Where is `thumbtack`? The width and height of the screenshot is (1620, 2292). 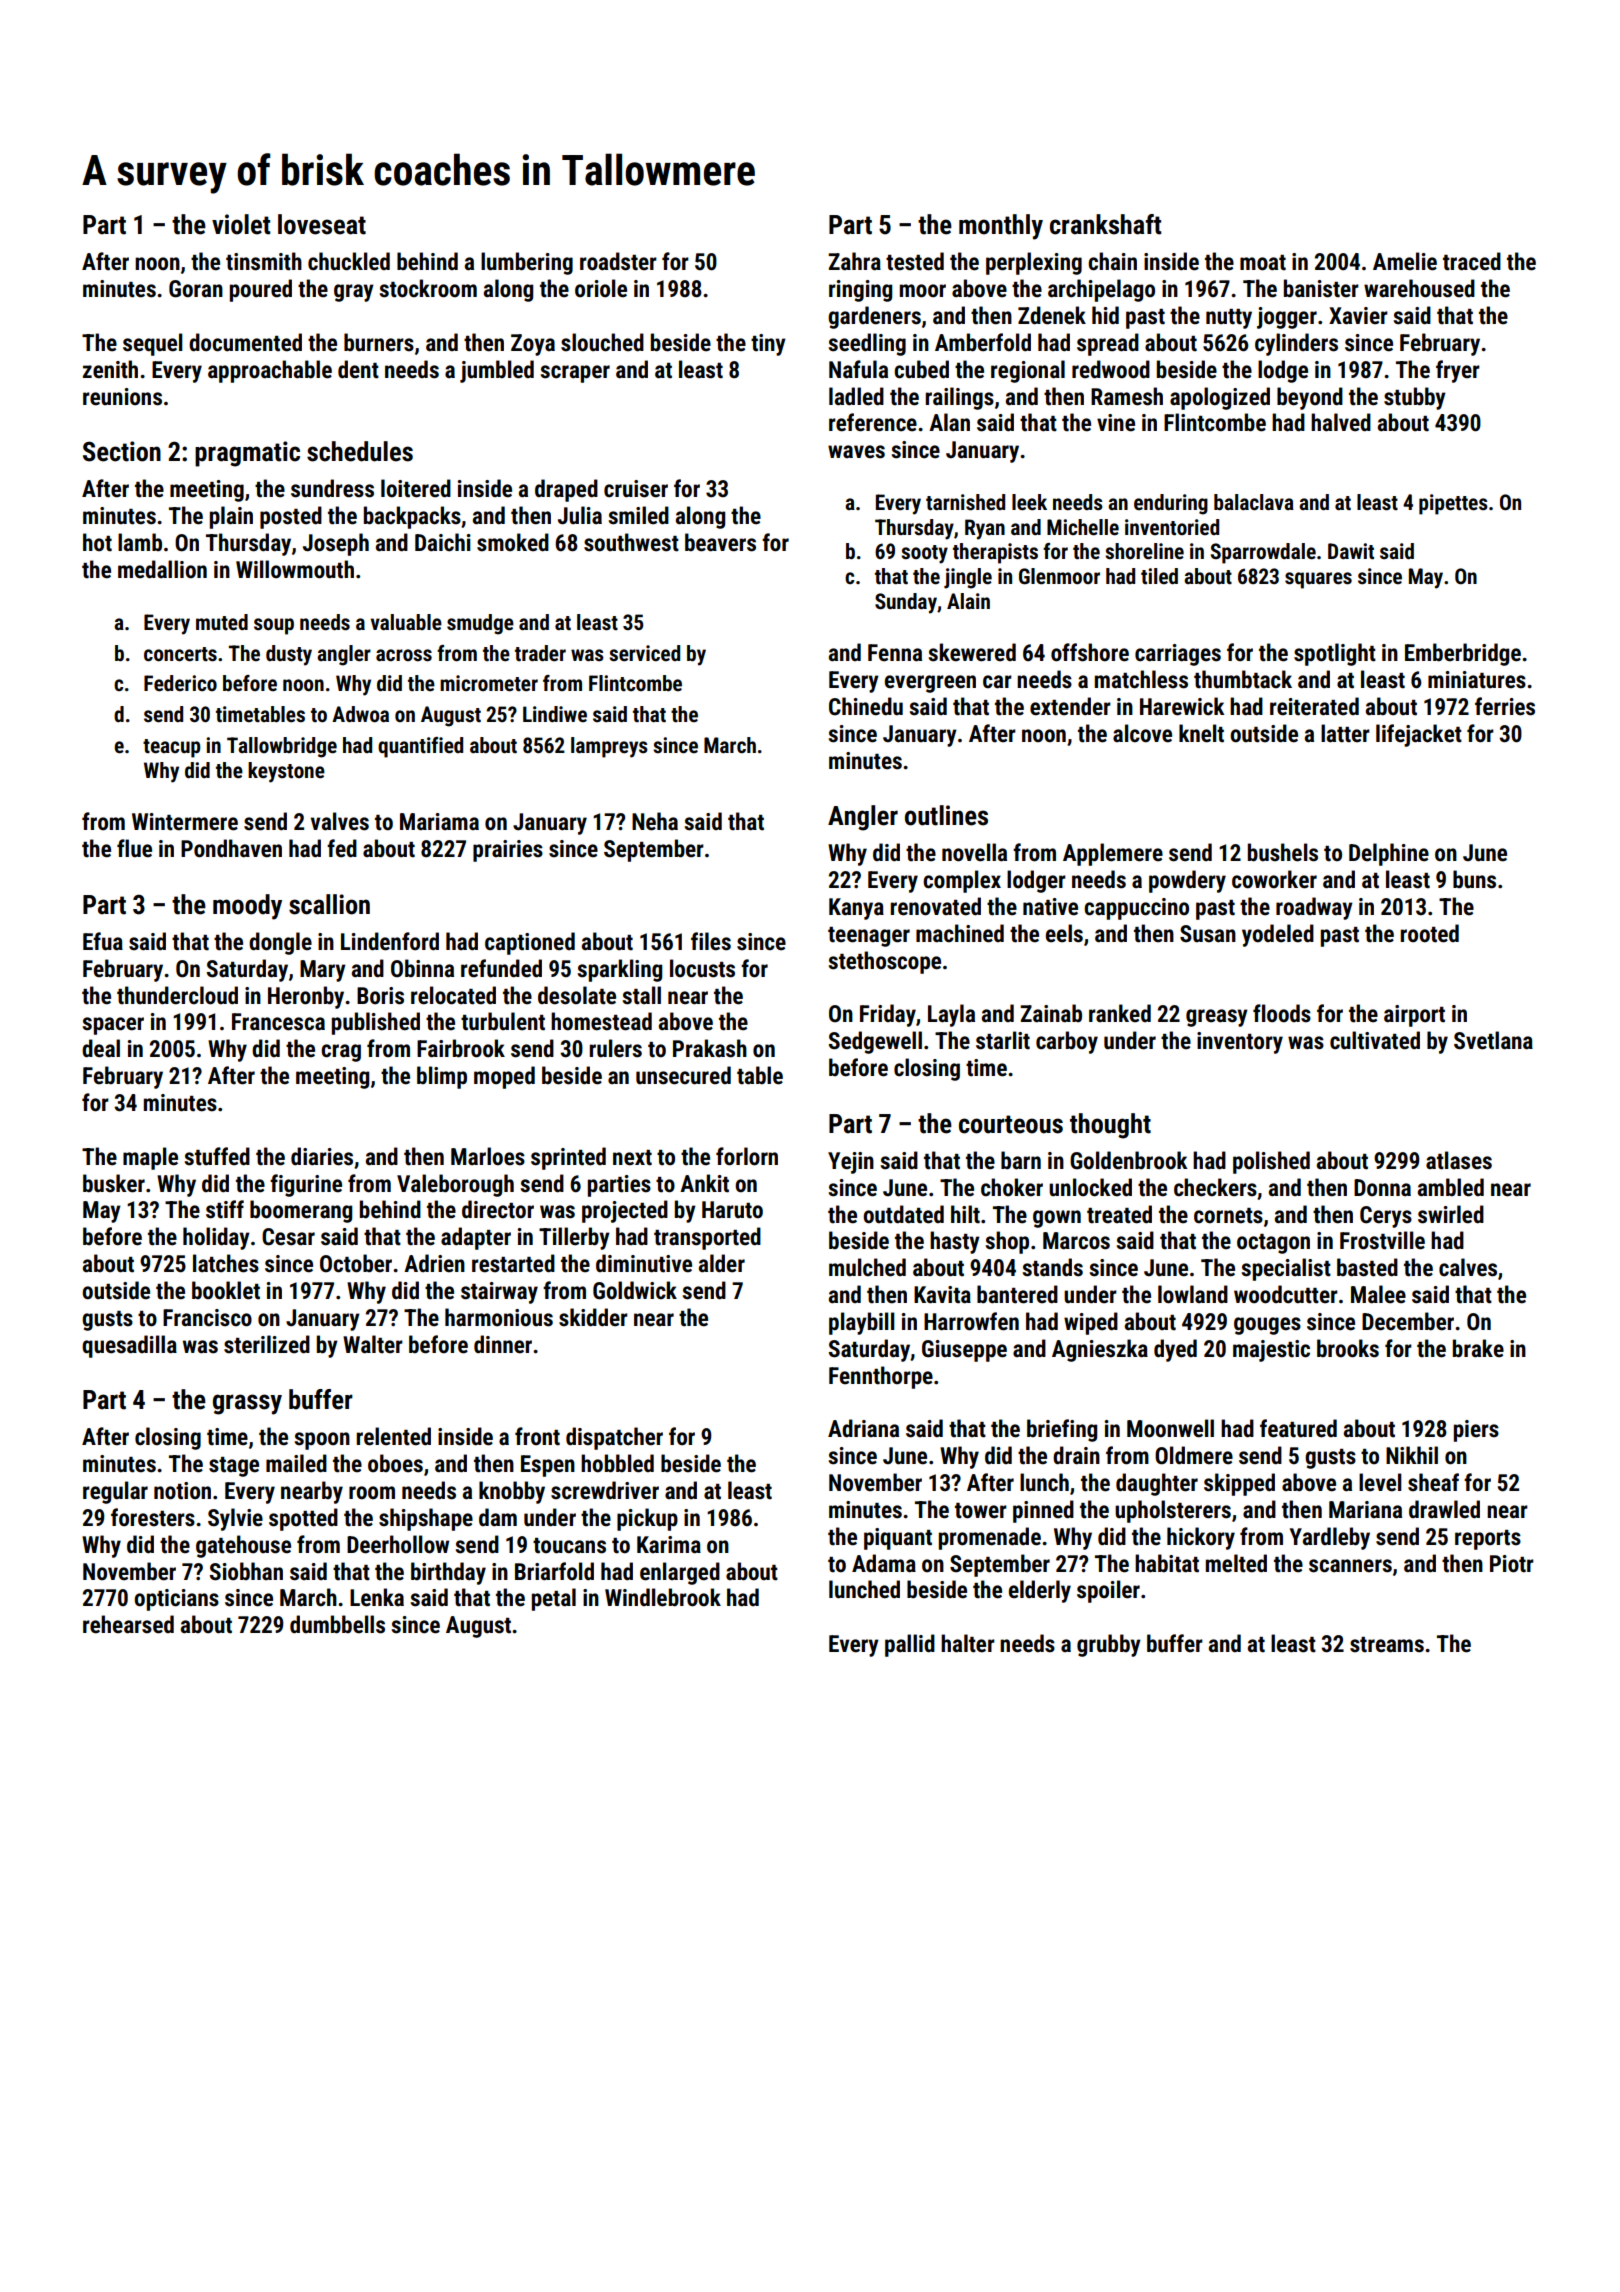 thumbtack is located at coordinates (1243, 679).
